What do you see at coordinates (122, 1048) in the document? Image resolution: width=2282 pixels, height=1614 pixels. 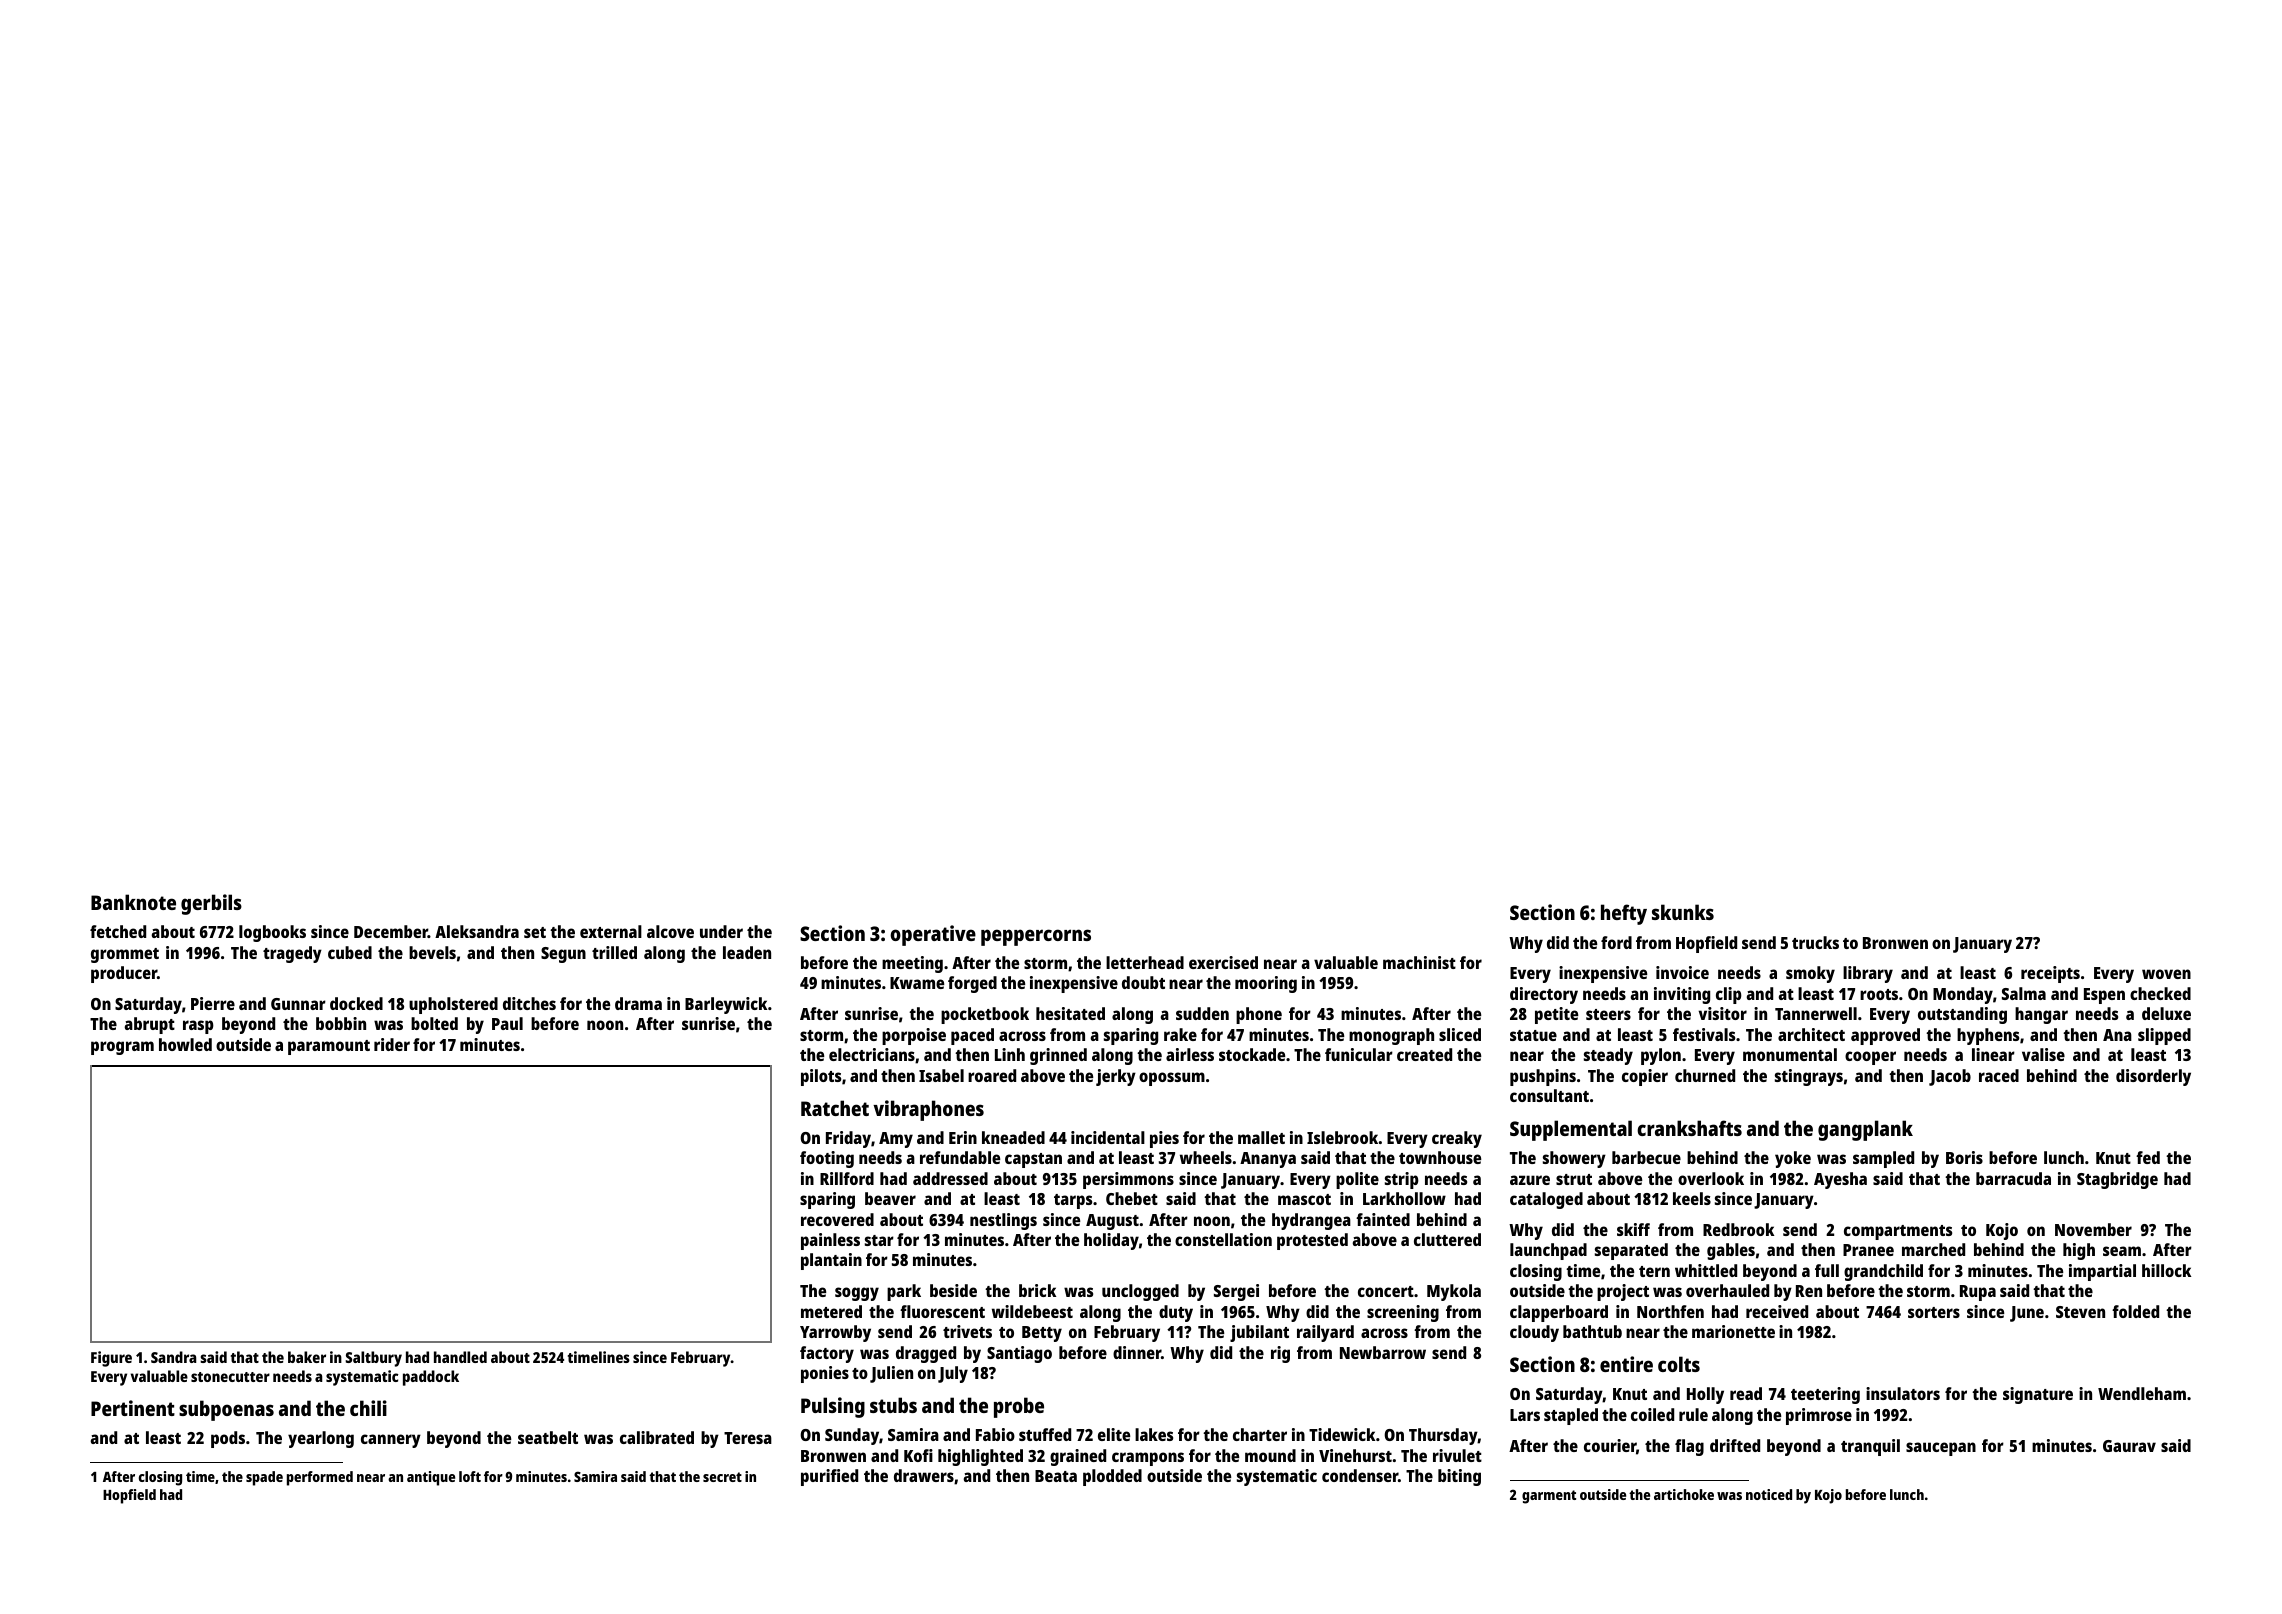 I see `program` at bounding box center [122, 1048].
